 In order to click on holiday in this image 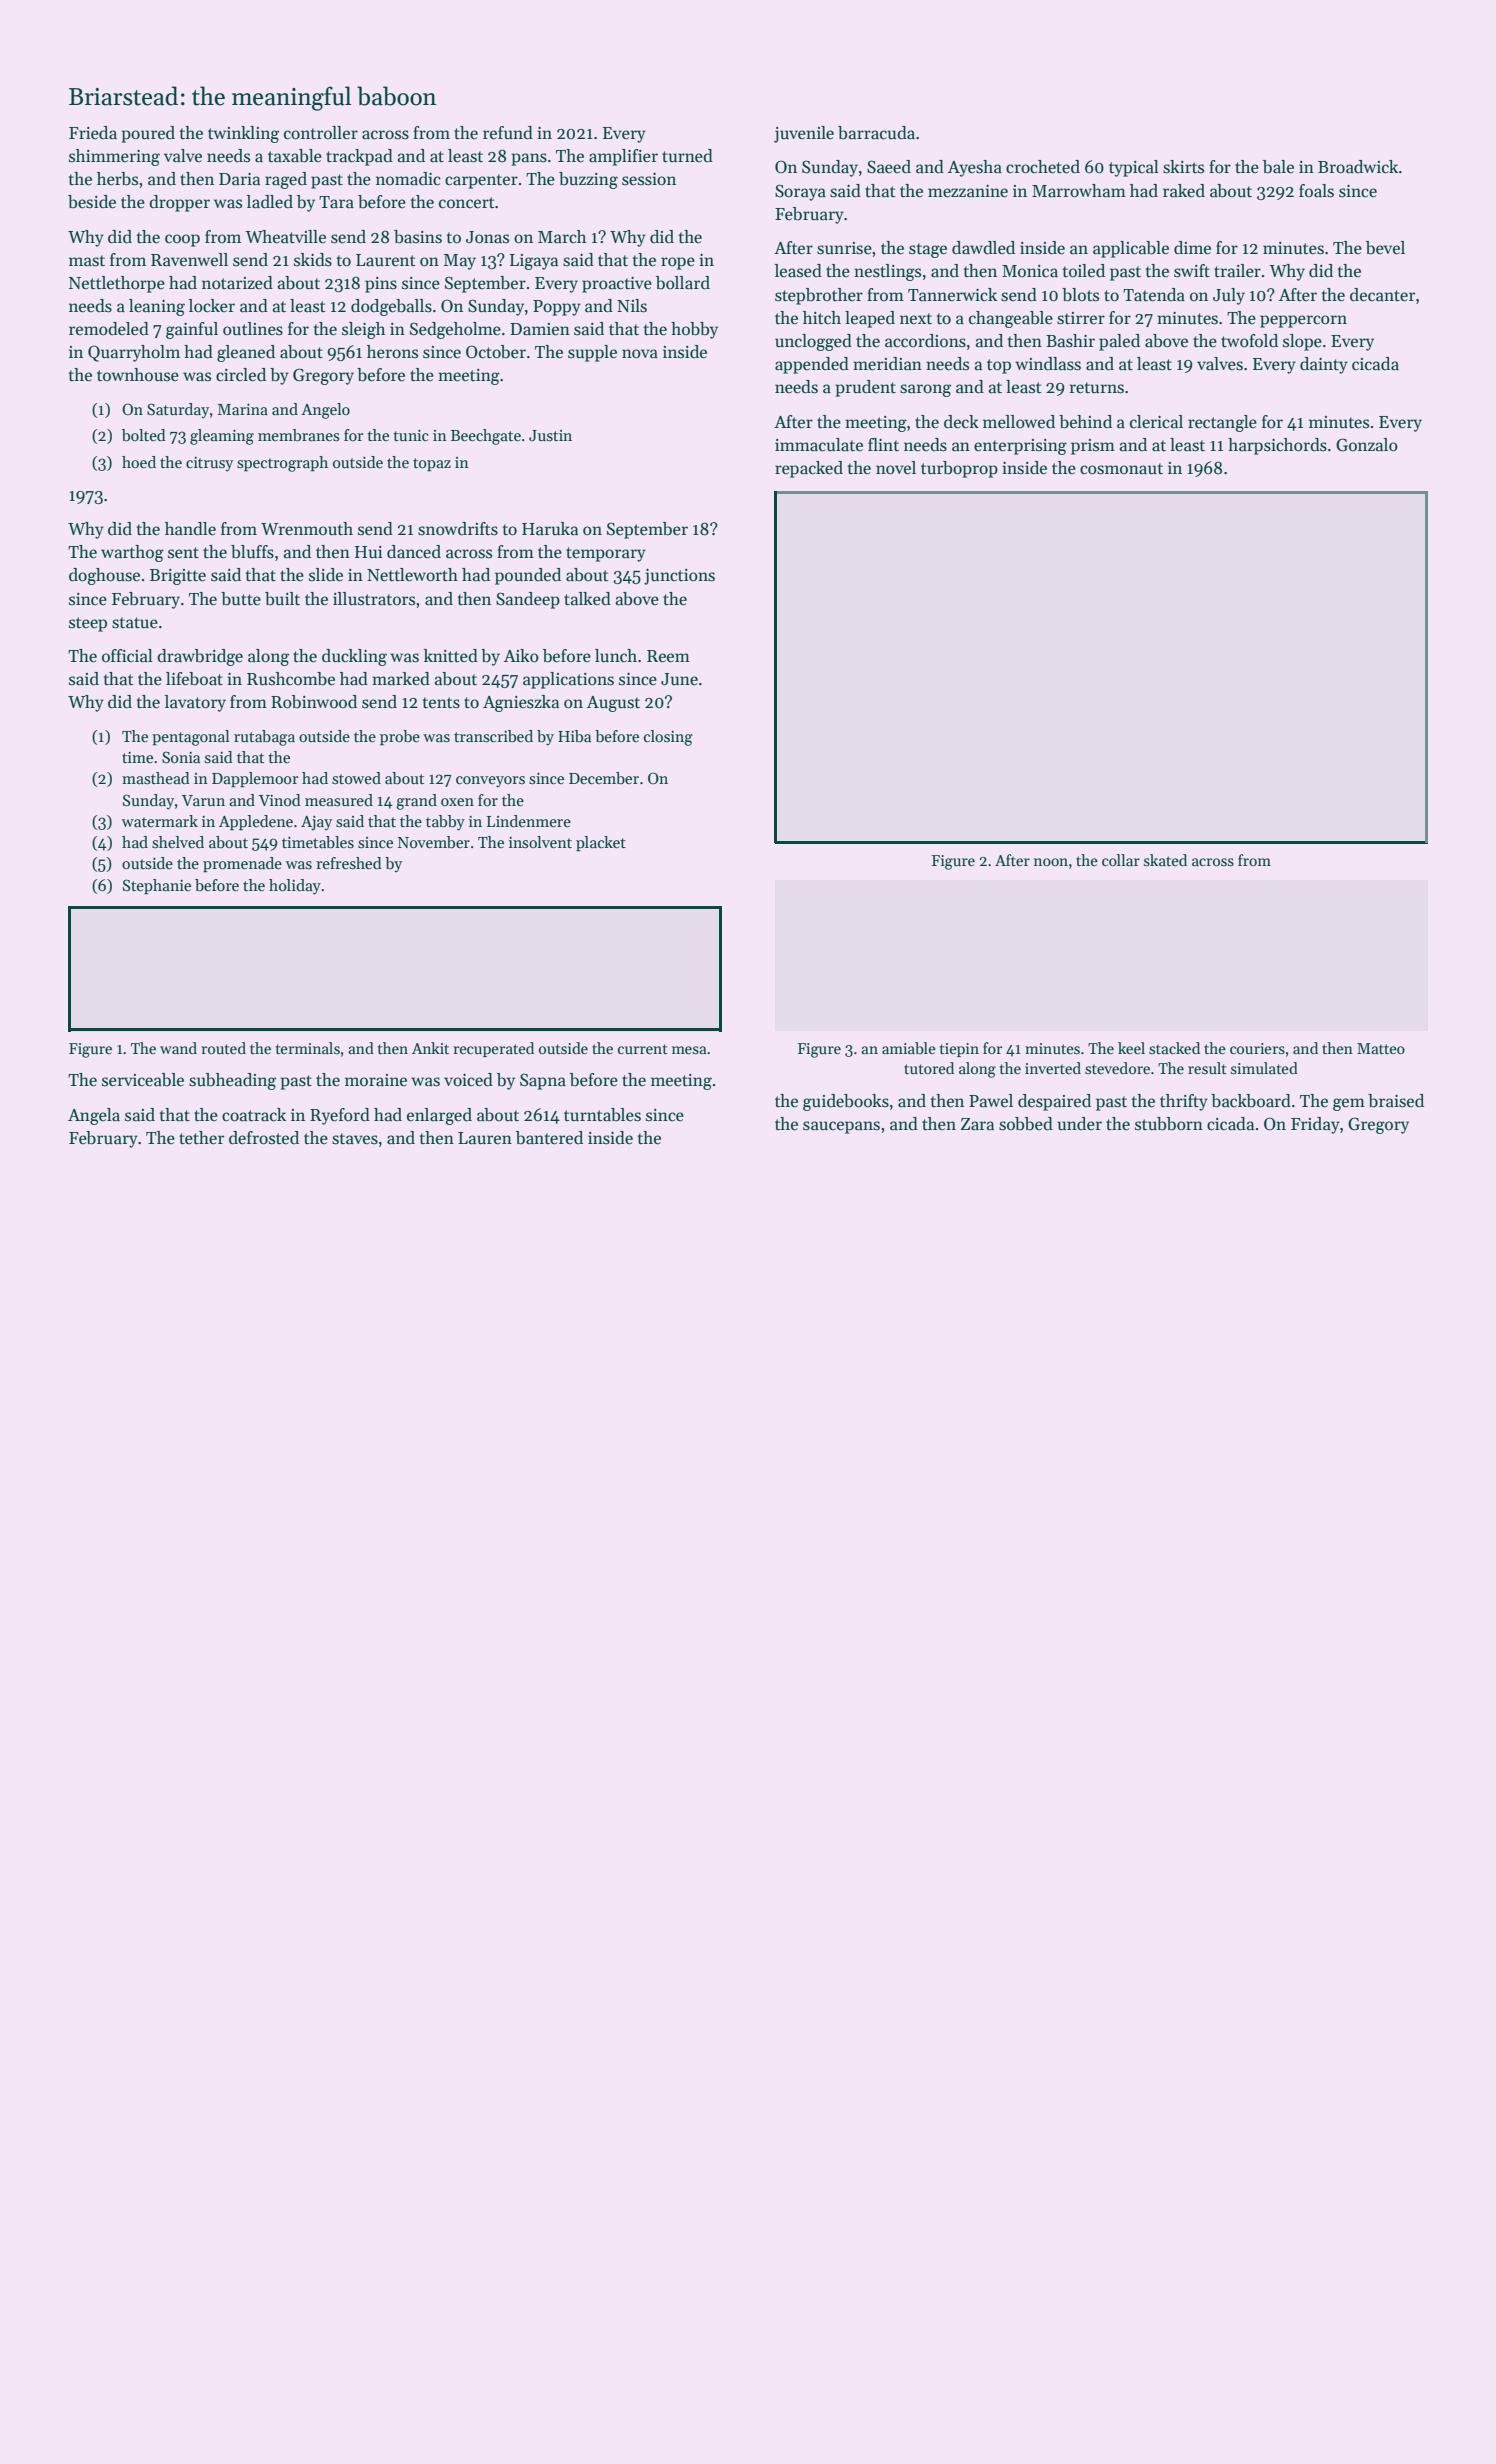, I will do `click(295, 887)`.
